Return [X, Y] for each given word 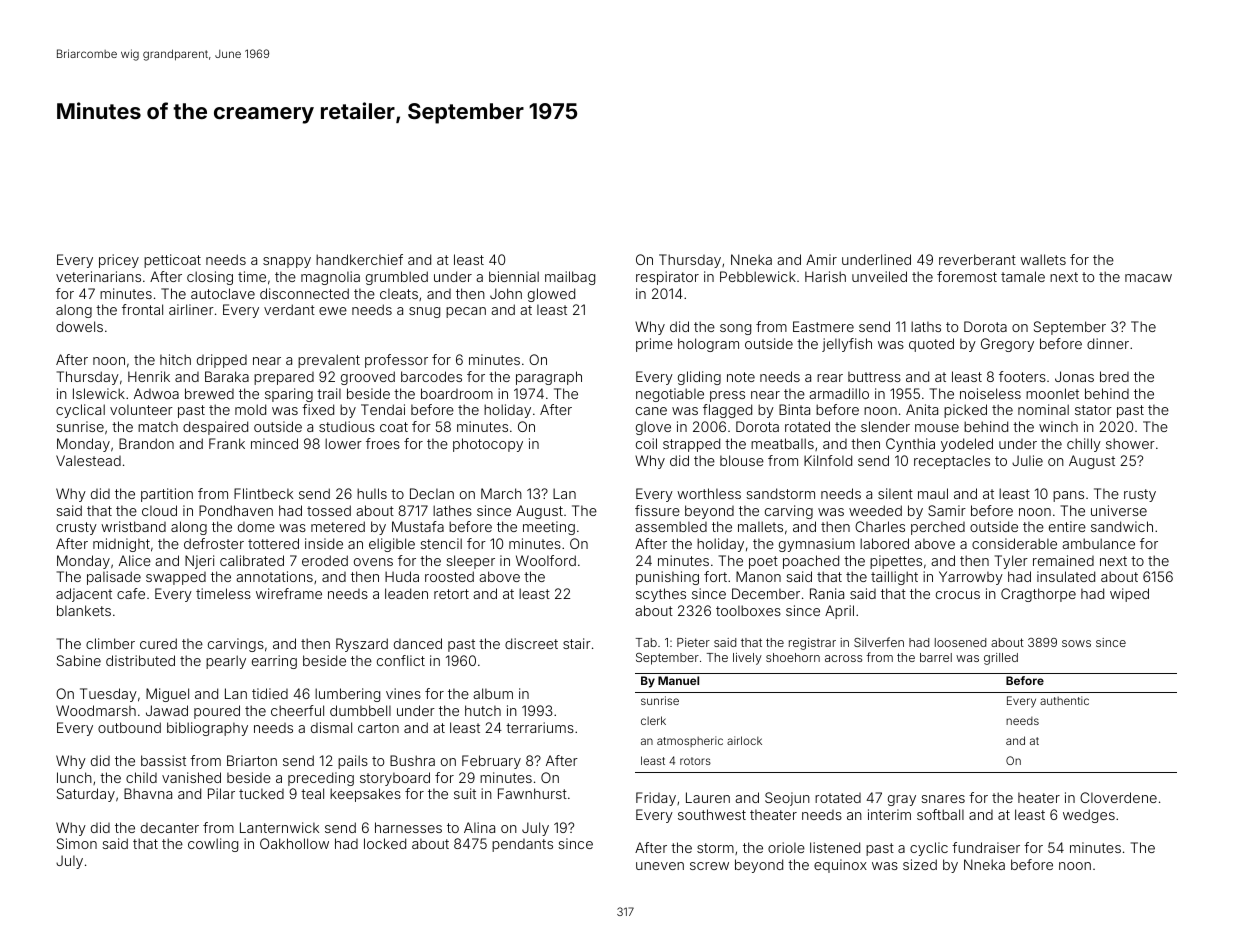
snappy [287, 262]
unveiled [879, 276]
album [493, 693]
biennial [514, 276]
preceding [321, 779]
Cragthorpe [1038, 595]
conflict [401, 660]
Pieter [693, 642]
